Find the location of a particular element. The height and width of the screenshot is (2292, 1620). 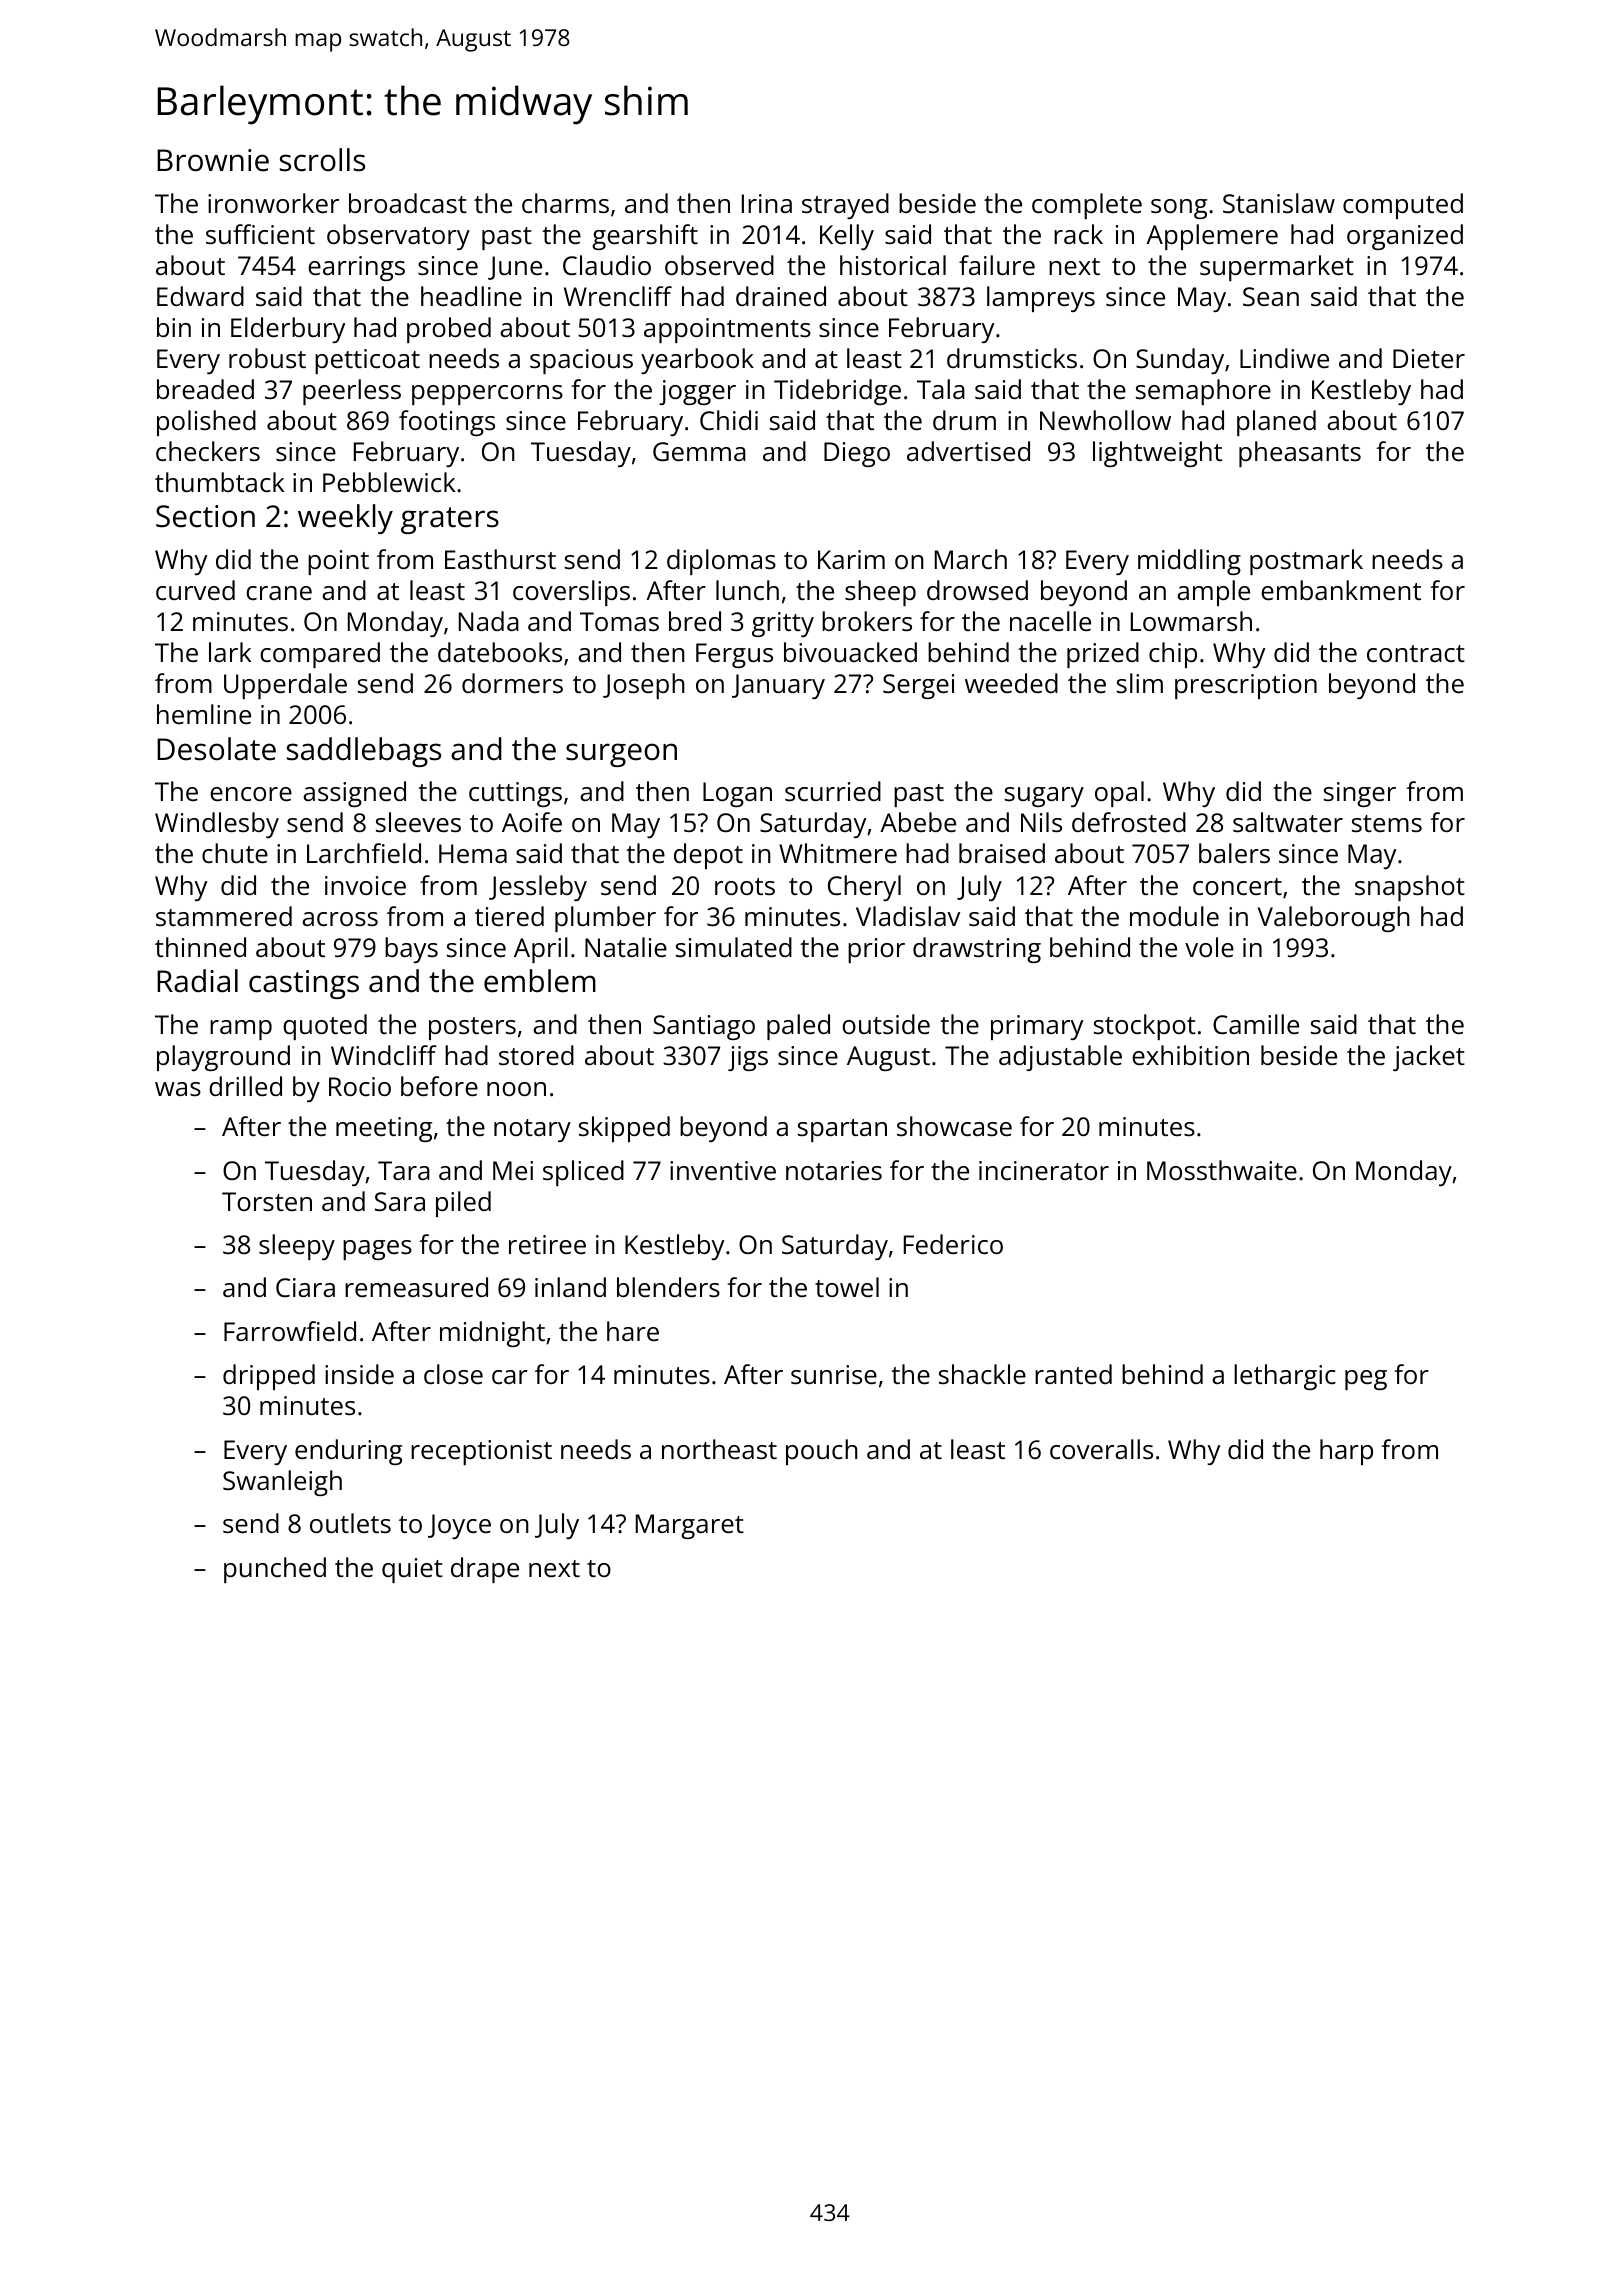

computed is located at coordinates (1403, 206).
